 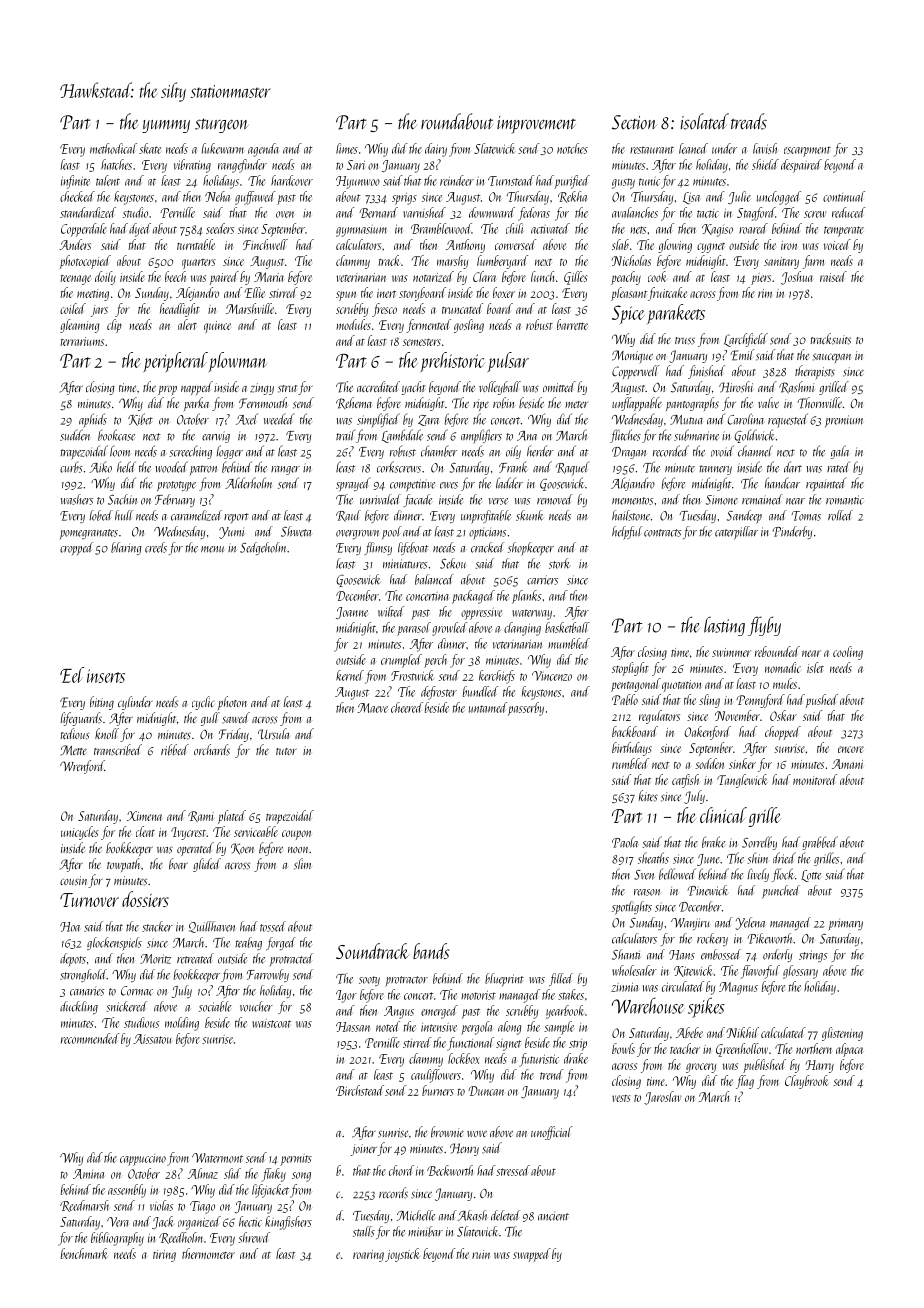 I want to click on Carolina, so click(x=745, y=419).
